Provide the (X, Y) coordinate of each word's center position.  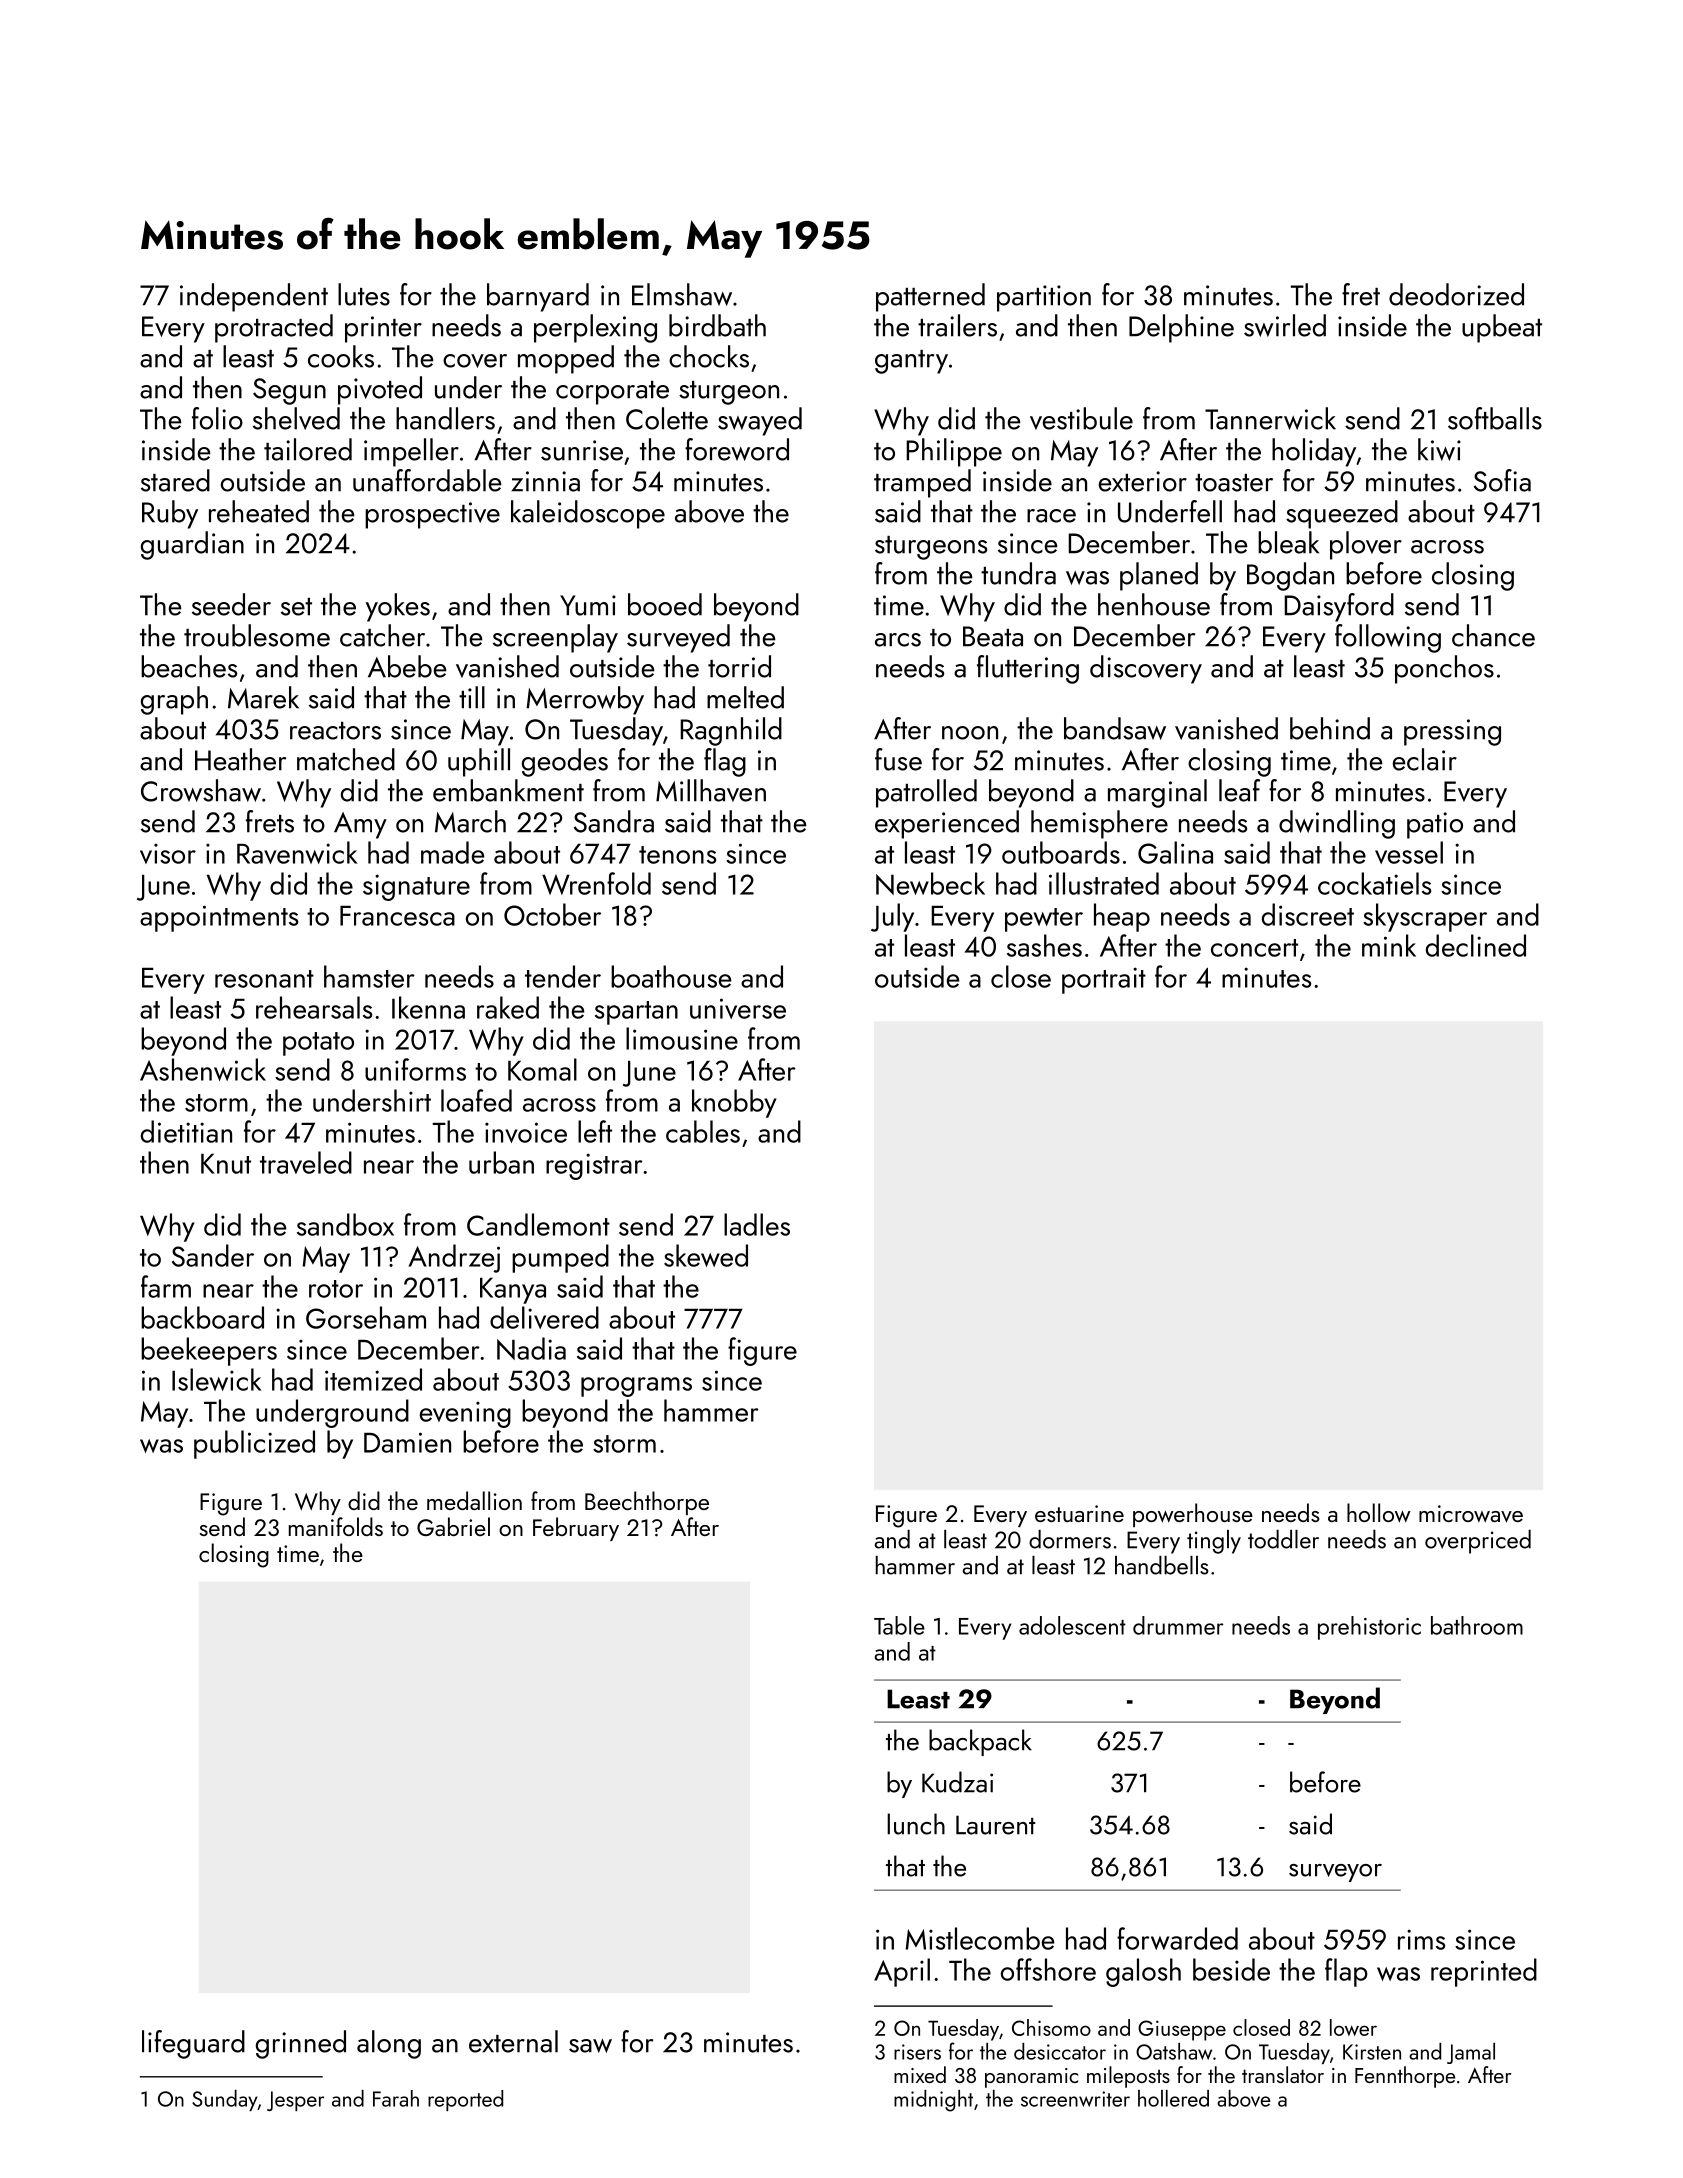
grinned (301, 2044)
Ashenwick (203, 1069)
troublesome (257, 635)
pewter (1044, 920)
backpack (980, 1742)
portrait (1104, 980)
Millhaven (711, 790)
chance (1493, 635)
